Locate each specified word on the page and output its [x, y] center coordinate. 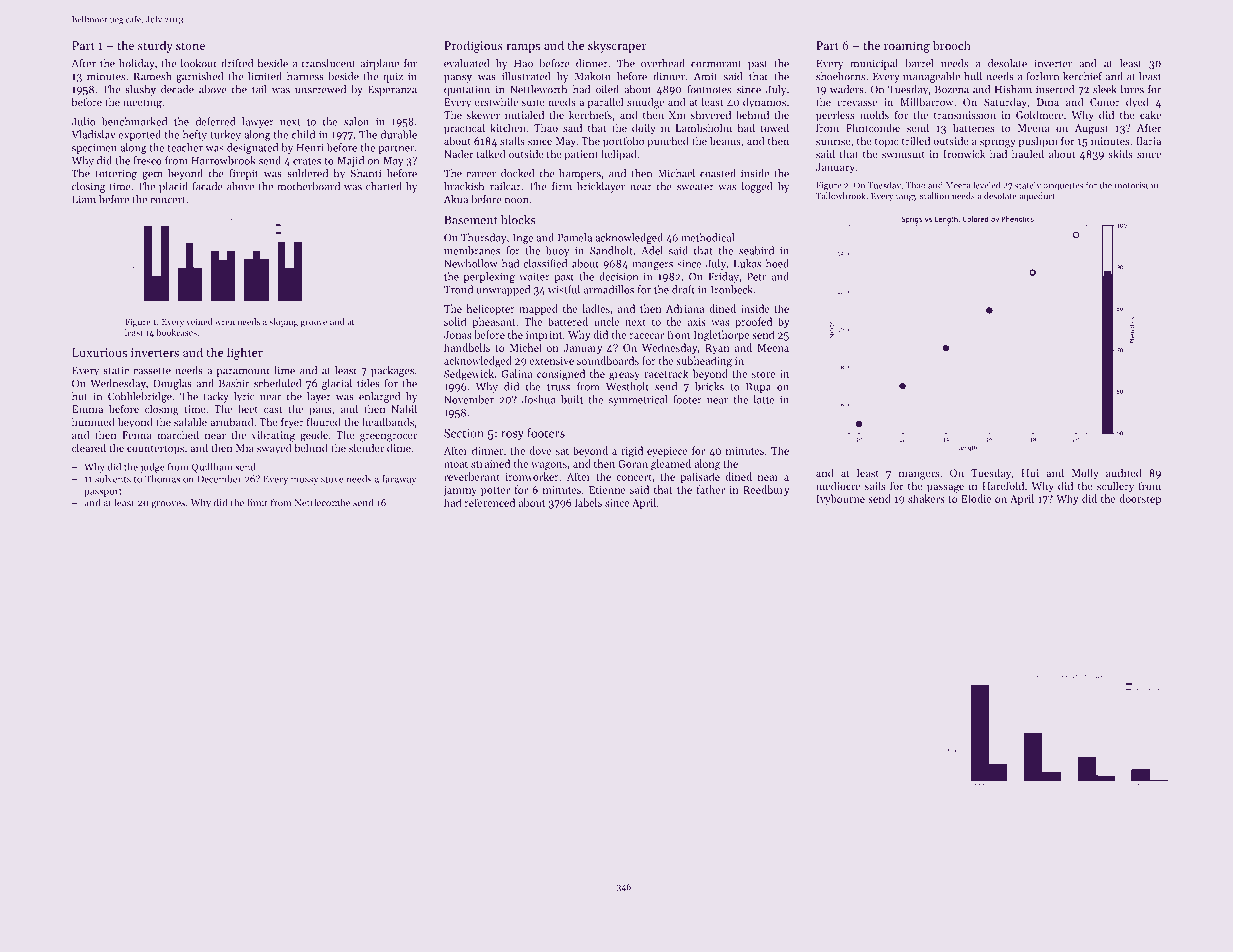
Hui [1030, 473]
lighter [245, 353]
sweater [695, 187]
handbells [467, 347]
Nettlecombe [322, 502]
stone [190, 46]
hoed [777, 263]
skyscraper [617, 46]
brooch [952, 45]
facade [207, 186]
